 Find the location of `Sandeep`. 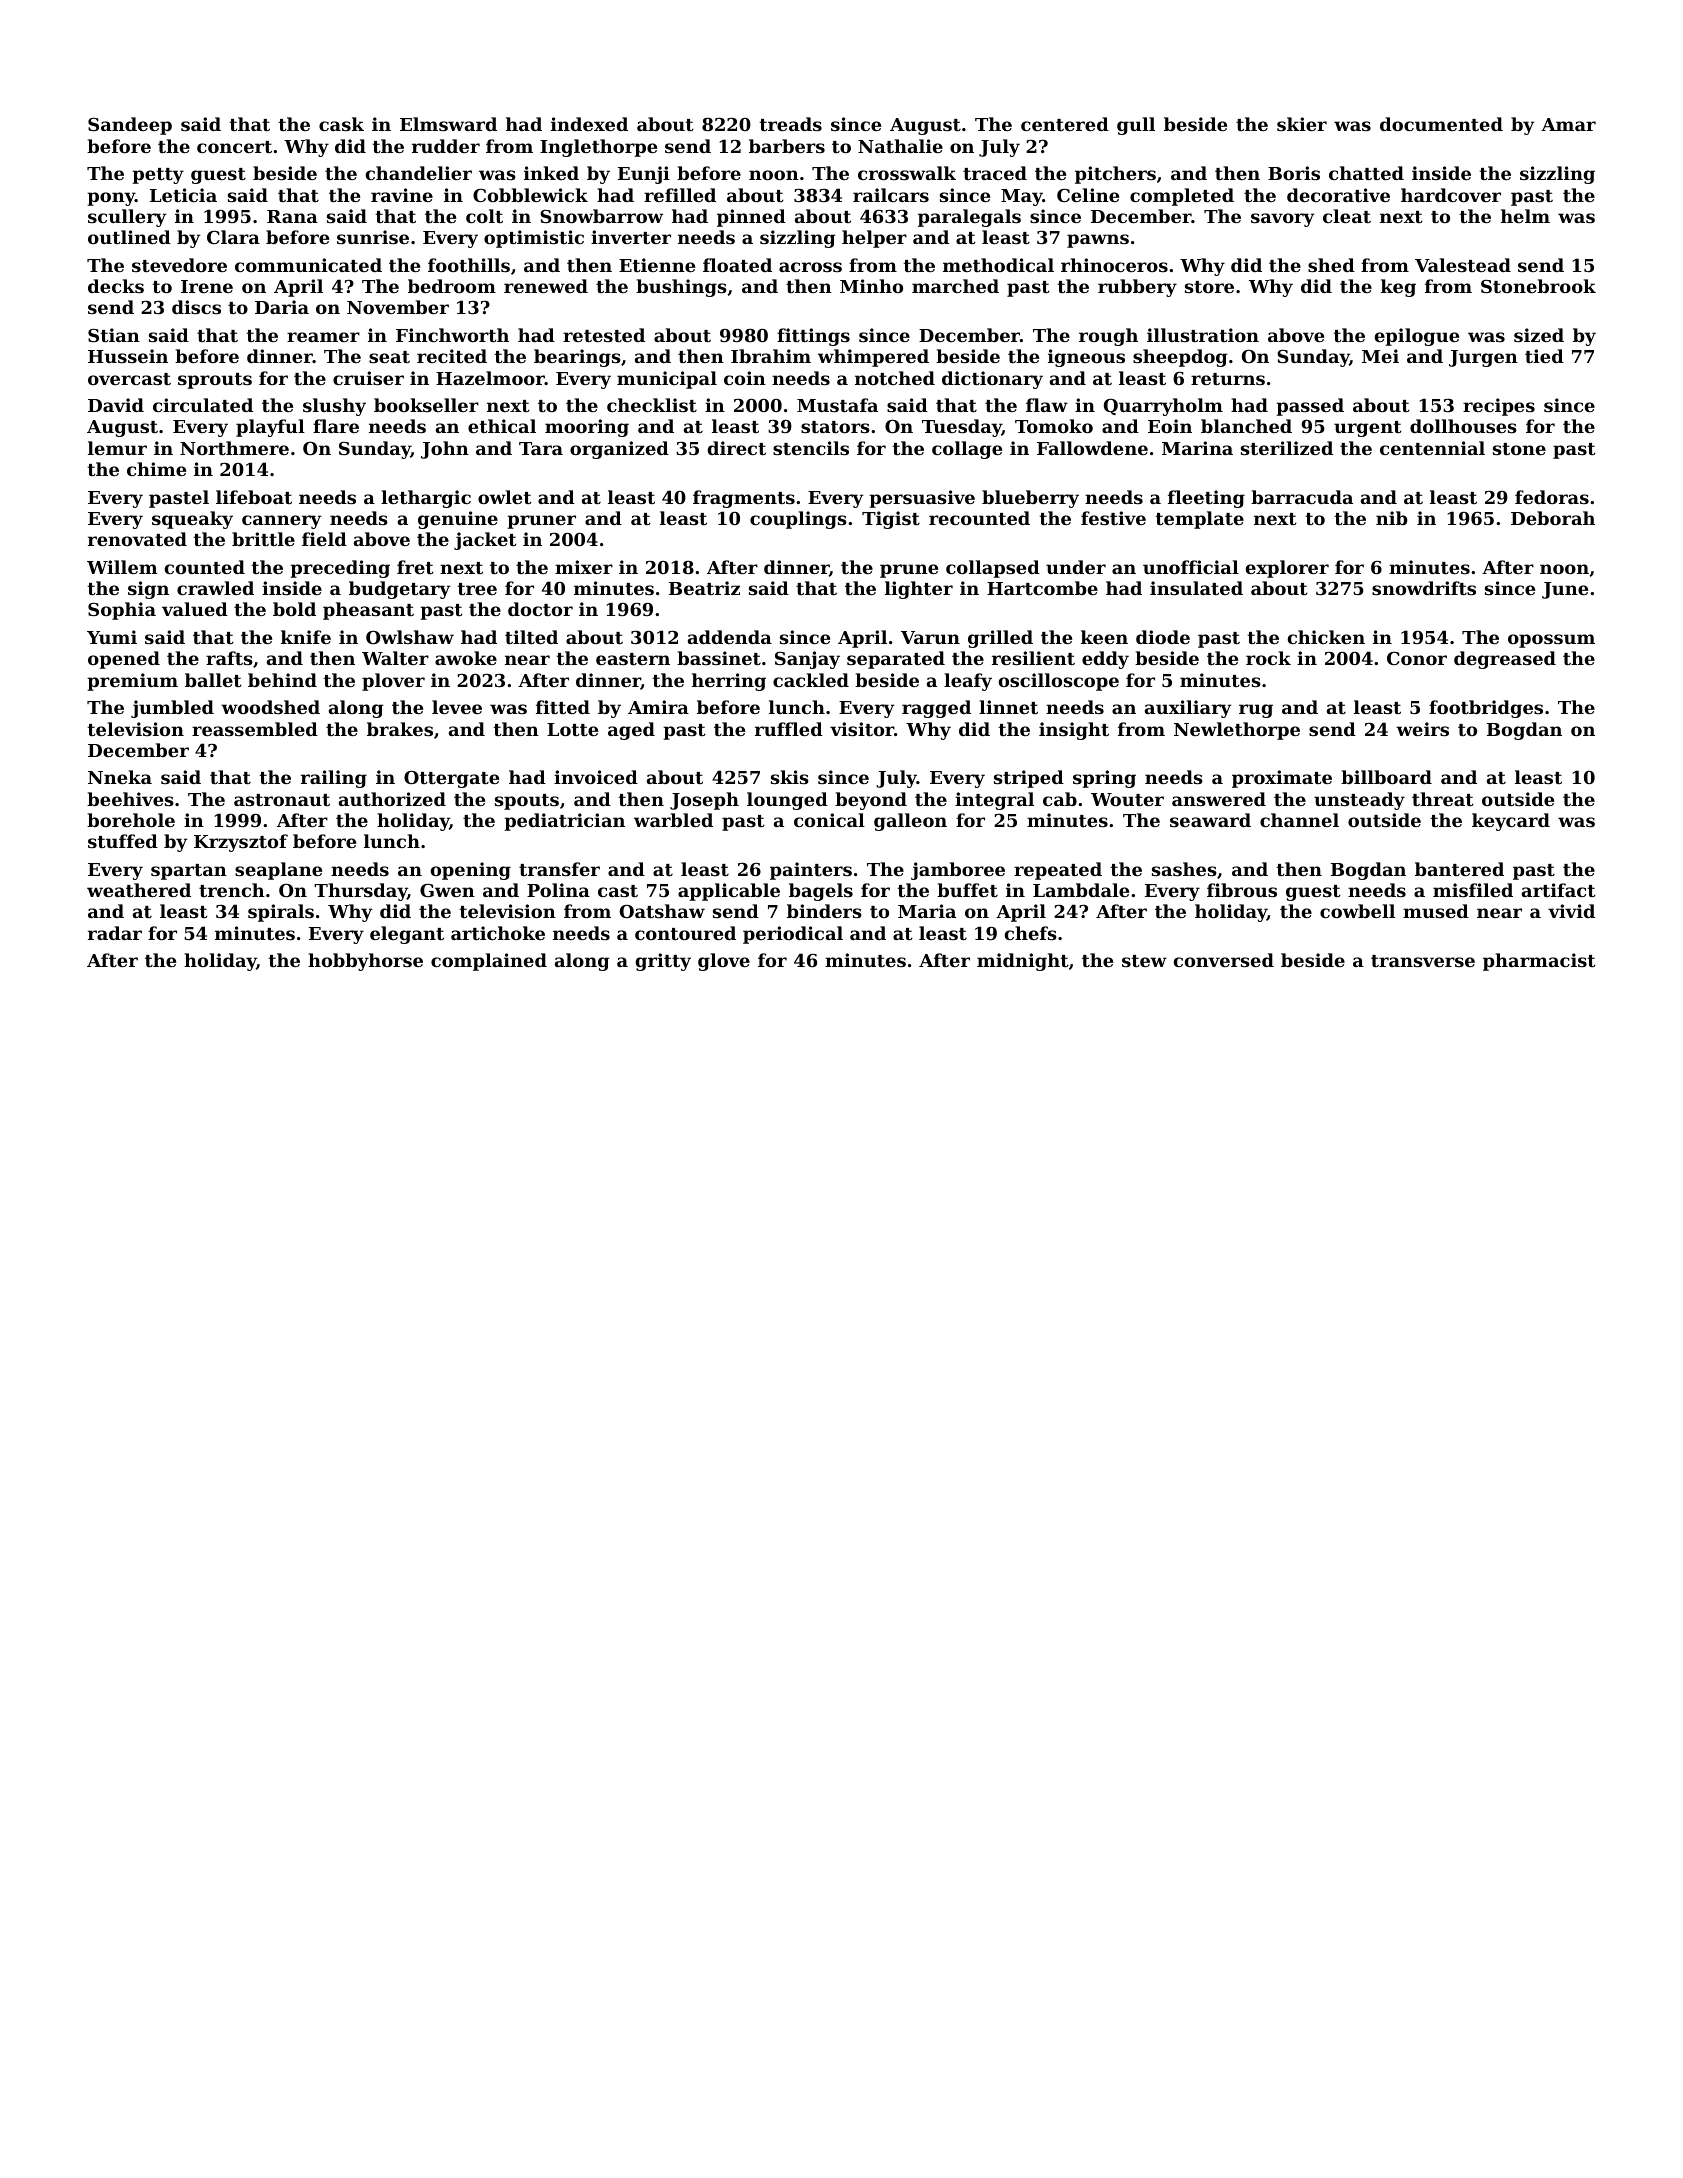

Sandeep is located at coordinates (130, 126).
